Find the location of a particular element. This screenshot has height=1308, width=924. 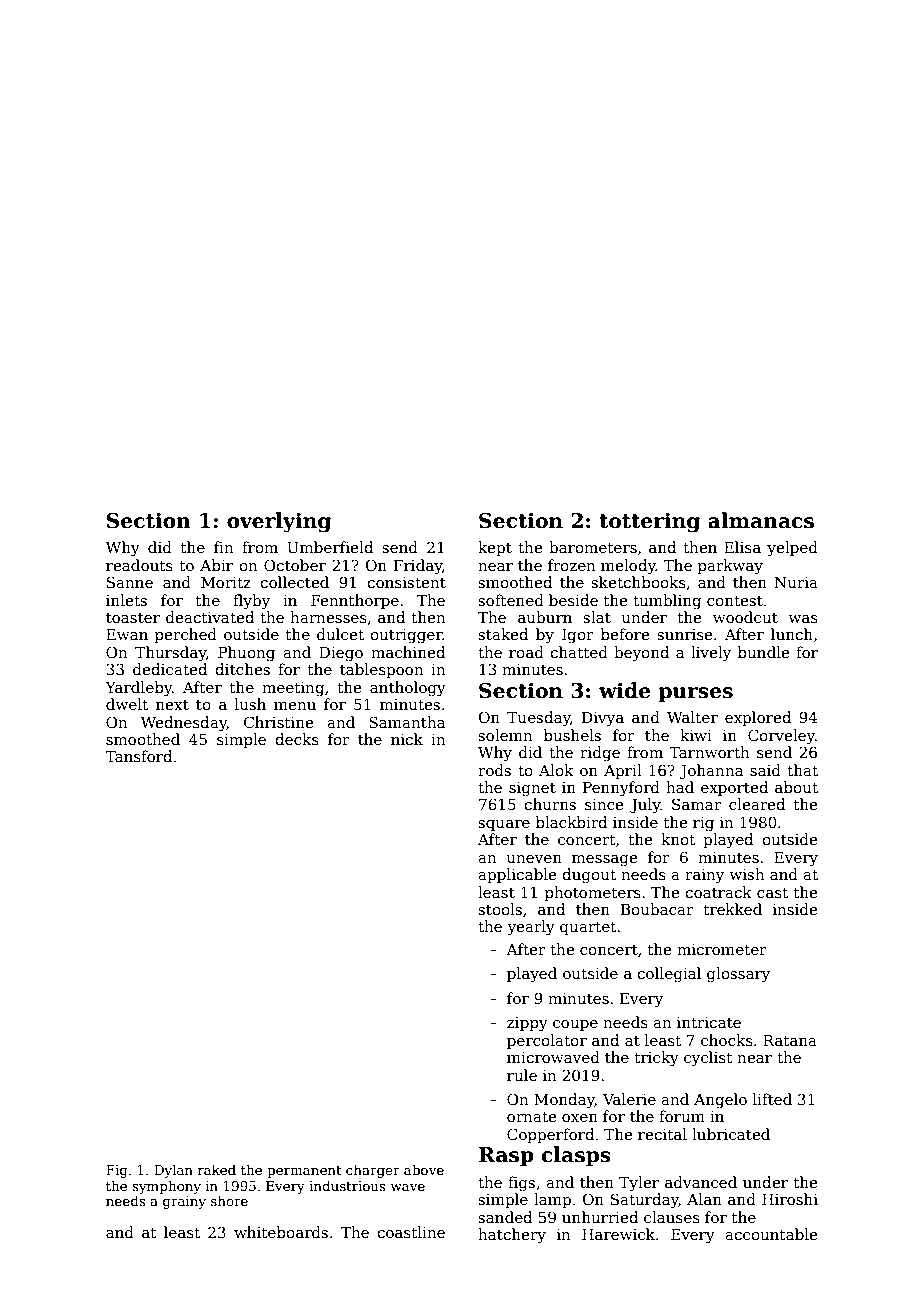

toaster is located at coordinates (133, 618).
